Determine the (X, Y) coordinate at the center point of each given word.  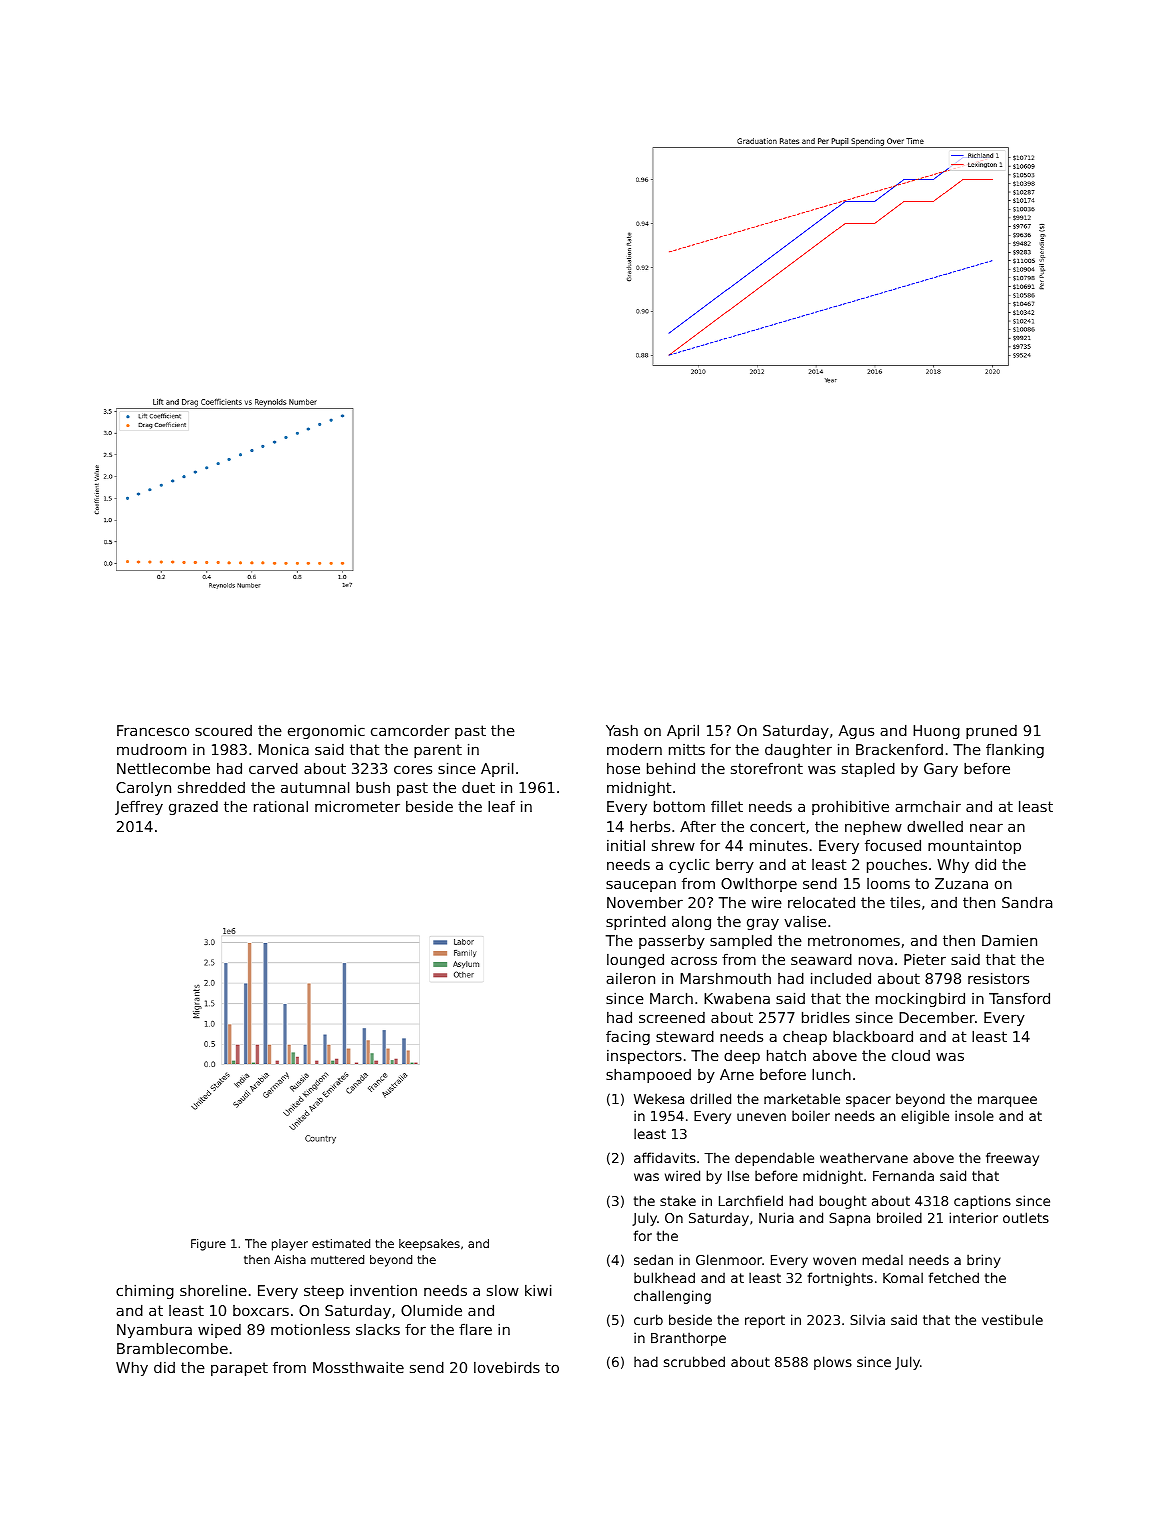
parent (438, 751)
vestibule (1012, 1319)
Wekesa (659, 1098)
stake (678, 1200)
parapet (239, 1369)
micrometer (357, 806)
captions (982, 1202)
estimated (341, 1243)
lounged (635, 960)
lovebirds (507, 1367)
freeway (1012, 1159)
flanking (1015, 750)
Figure (208, 1245)
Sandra (1027, 902)
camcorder (410, 730)
